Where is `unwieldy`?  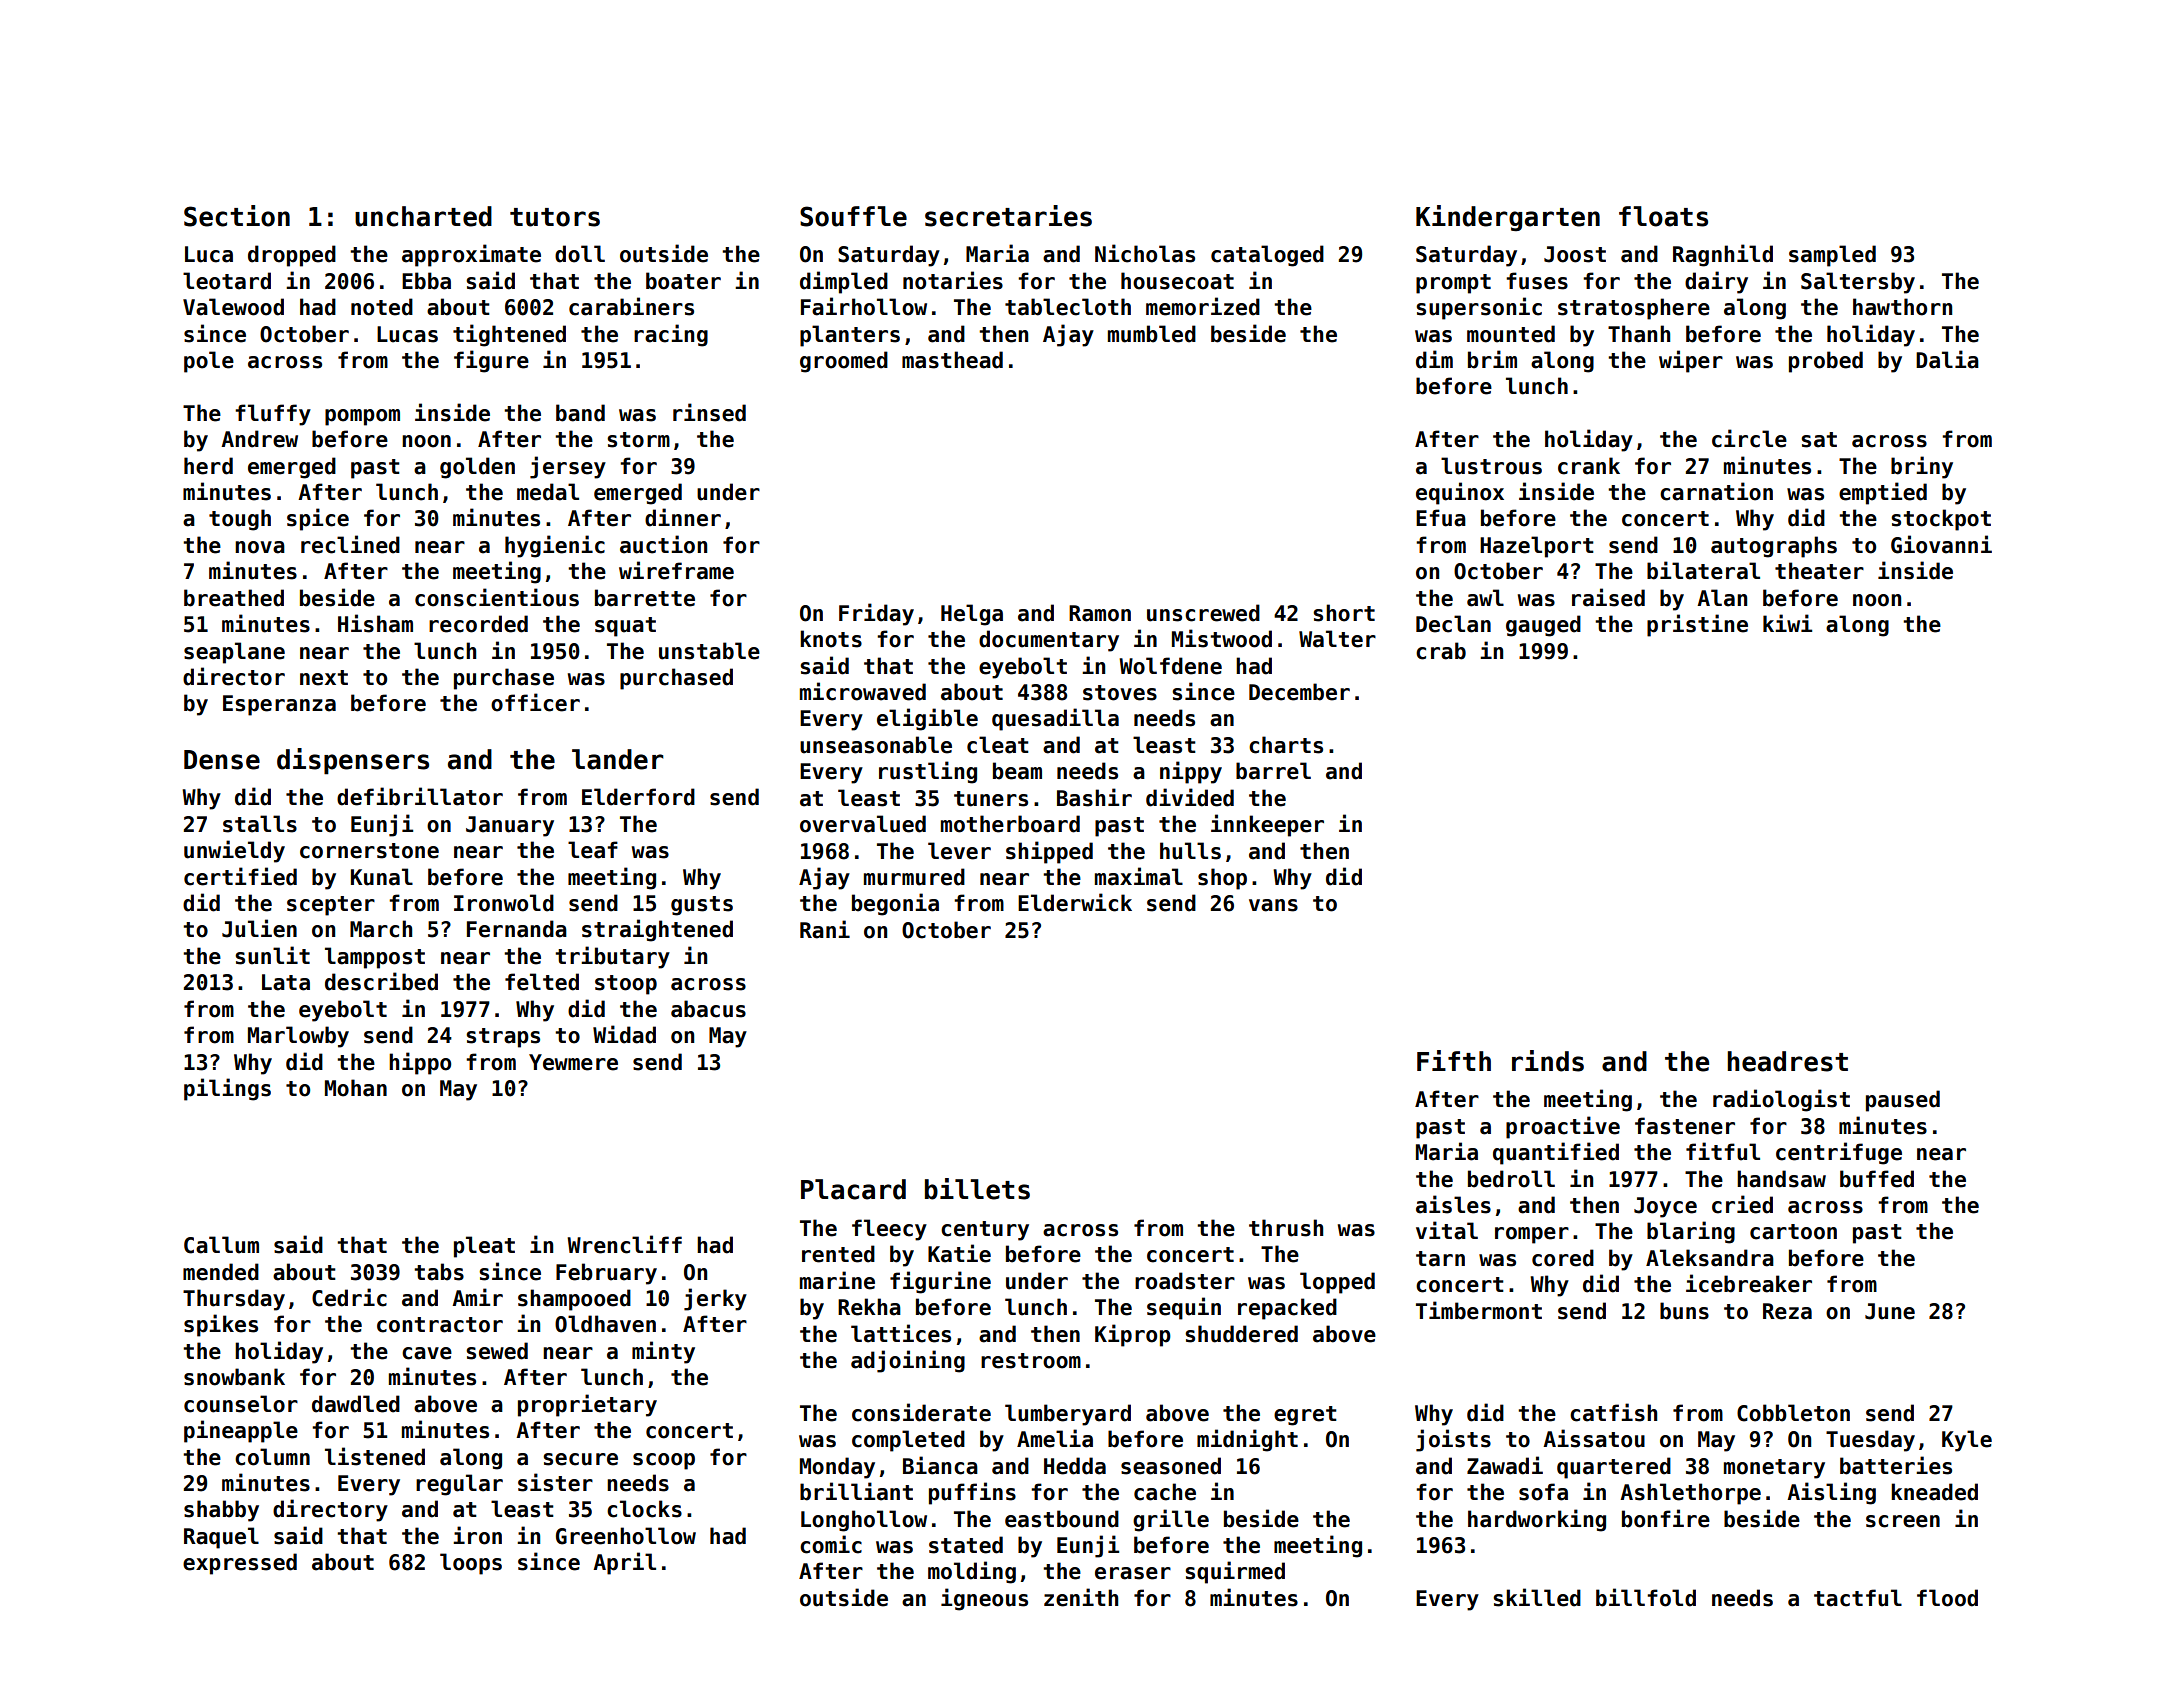 unwieldy is located at coordinates (234, 851).
